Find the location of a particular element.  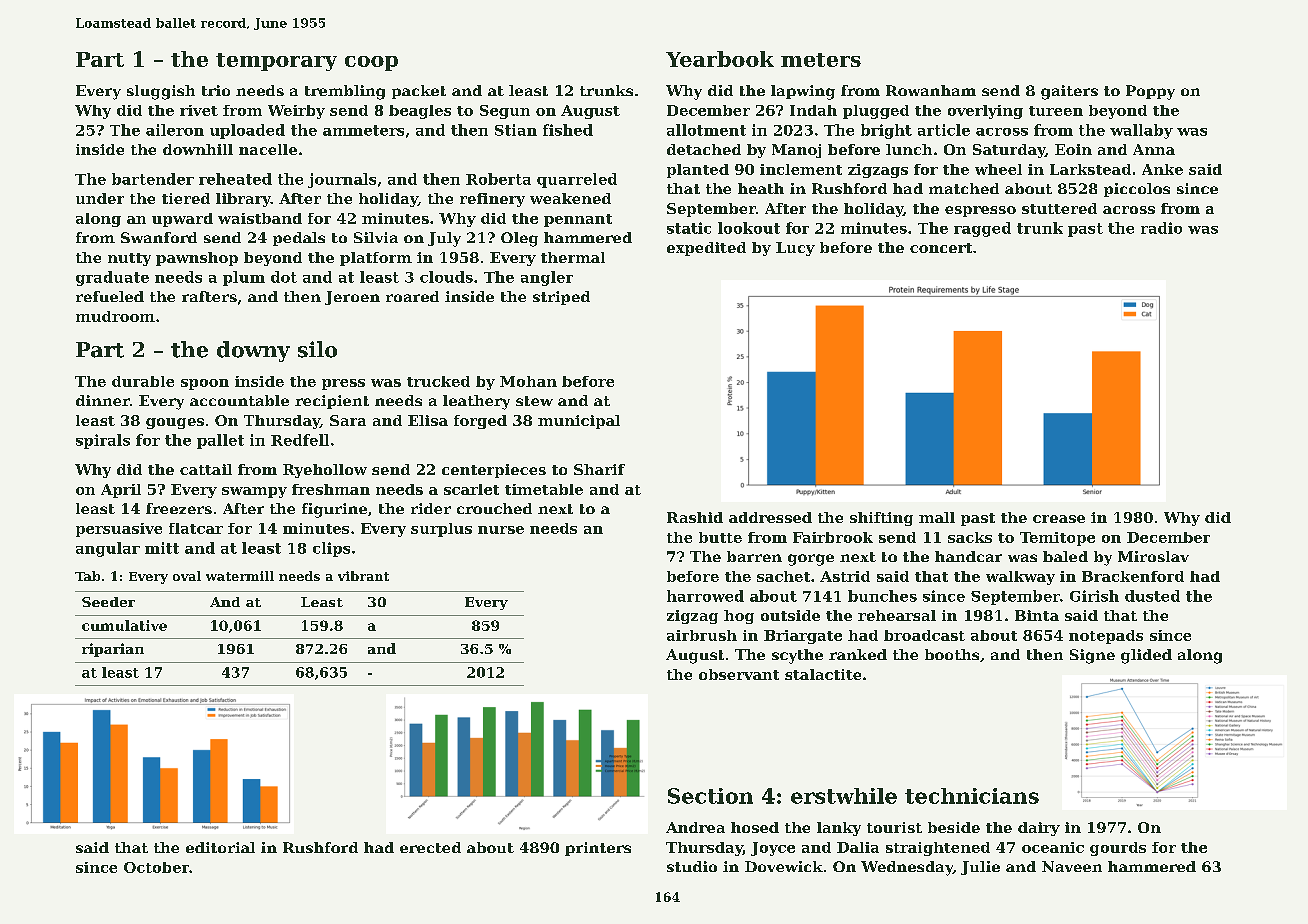

concert is located at coordinates (941, 248).
